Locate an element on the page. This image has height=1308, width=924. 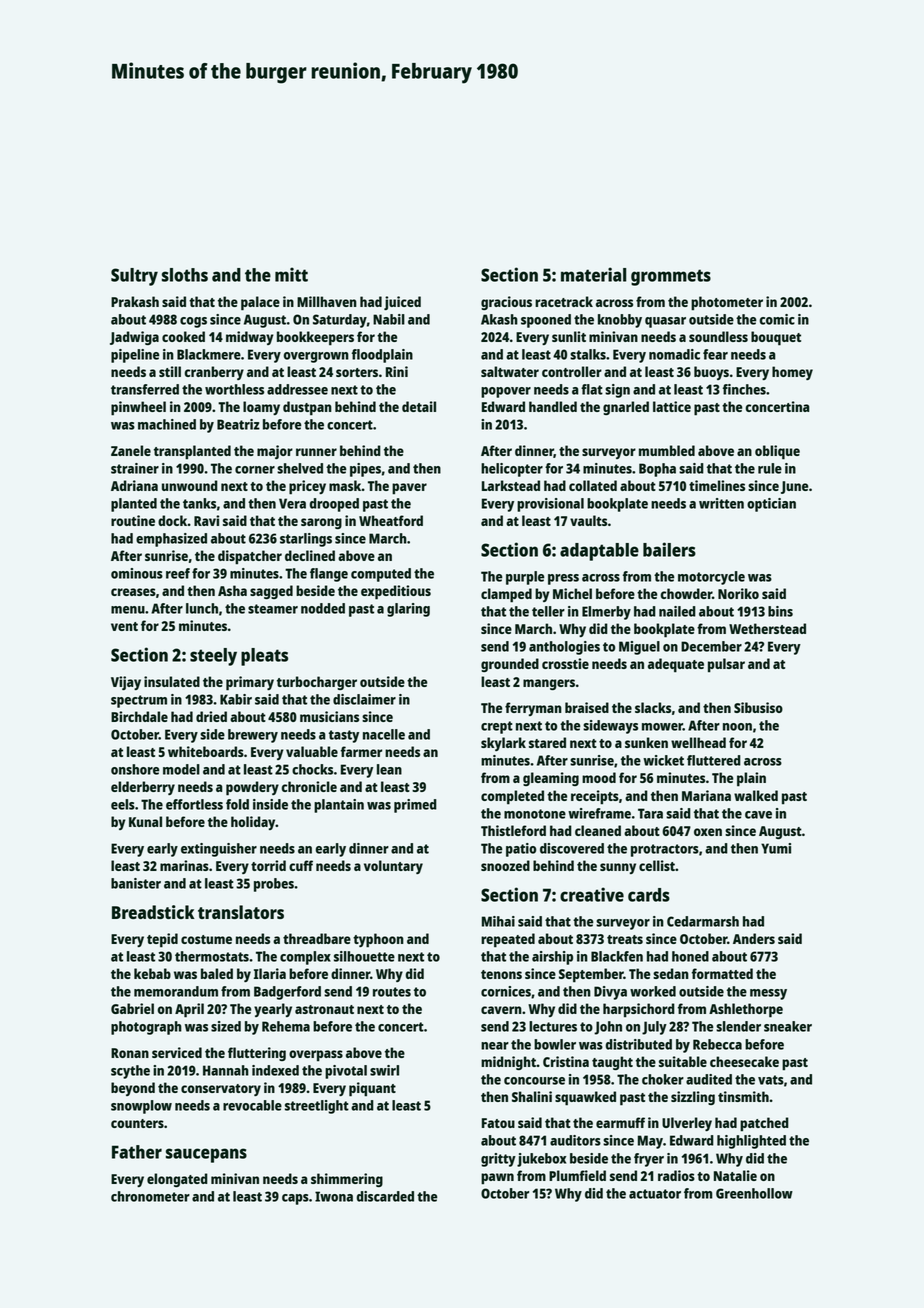
Sibusiso is located at coordinates (758, 707).
